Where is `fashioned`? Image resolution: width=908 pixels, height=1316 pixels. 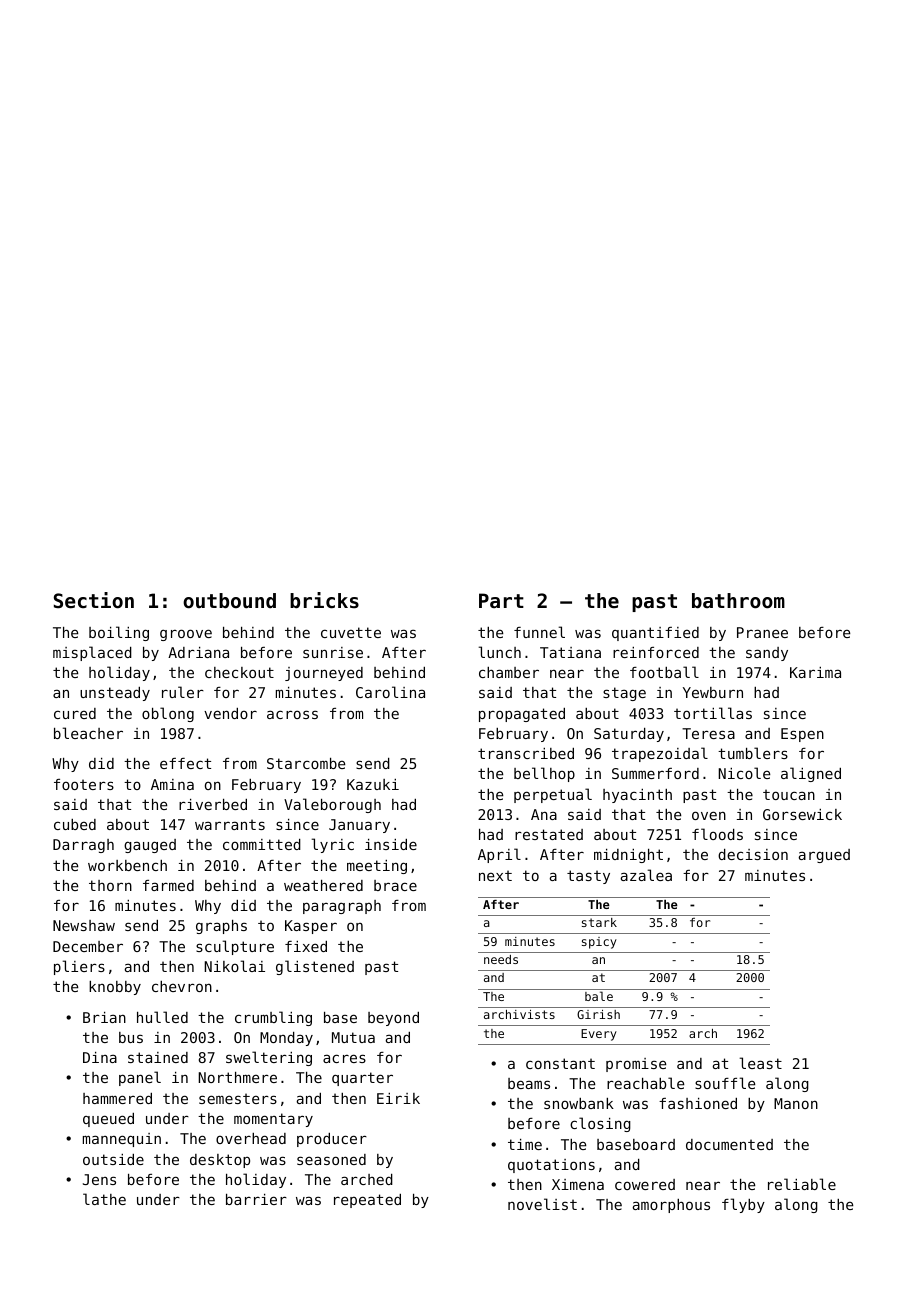 fashioned is located at coordinates (698, 1103).
